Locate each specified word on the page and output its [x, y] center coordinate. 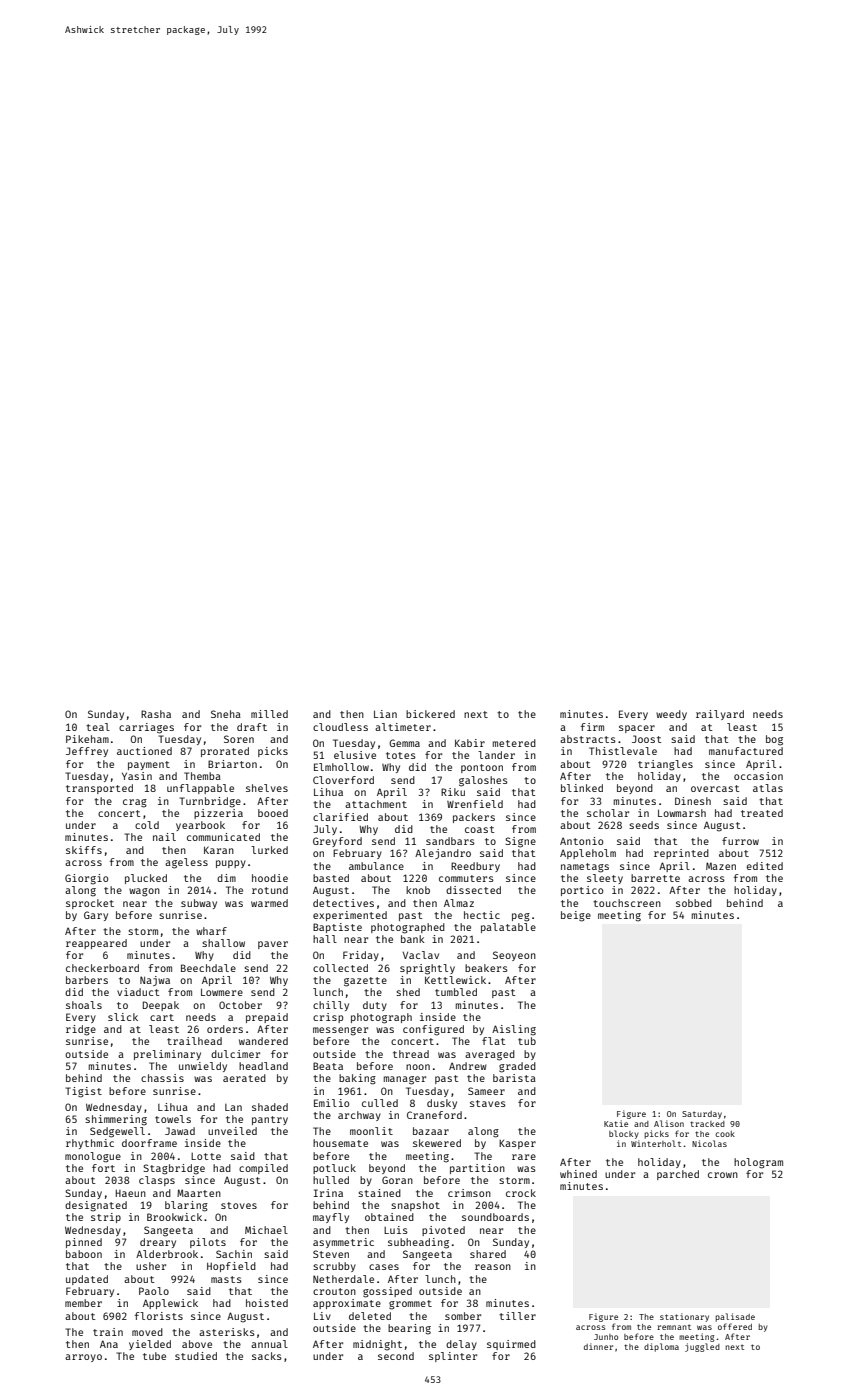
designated [96, 1206]
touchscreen [627, 903]
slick [123, 1017]
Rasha [156, 714]
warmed [269, 903]
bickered [430, 714]
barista [514, 1078]
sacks [267, 1356]
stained [379, 1193]
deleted [370, 1316]
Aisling [514, 1030]
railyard [720, 715]
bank [413, 939]
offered [735, 1326]
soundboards [495, 1217]
